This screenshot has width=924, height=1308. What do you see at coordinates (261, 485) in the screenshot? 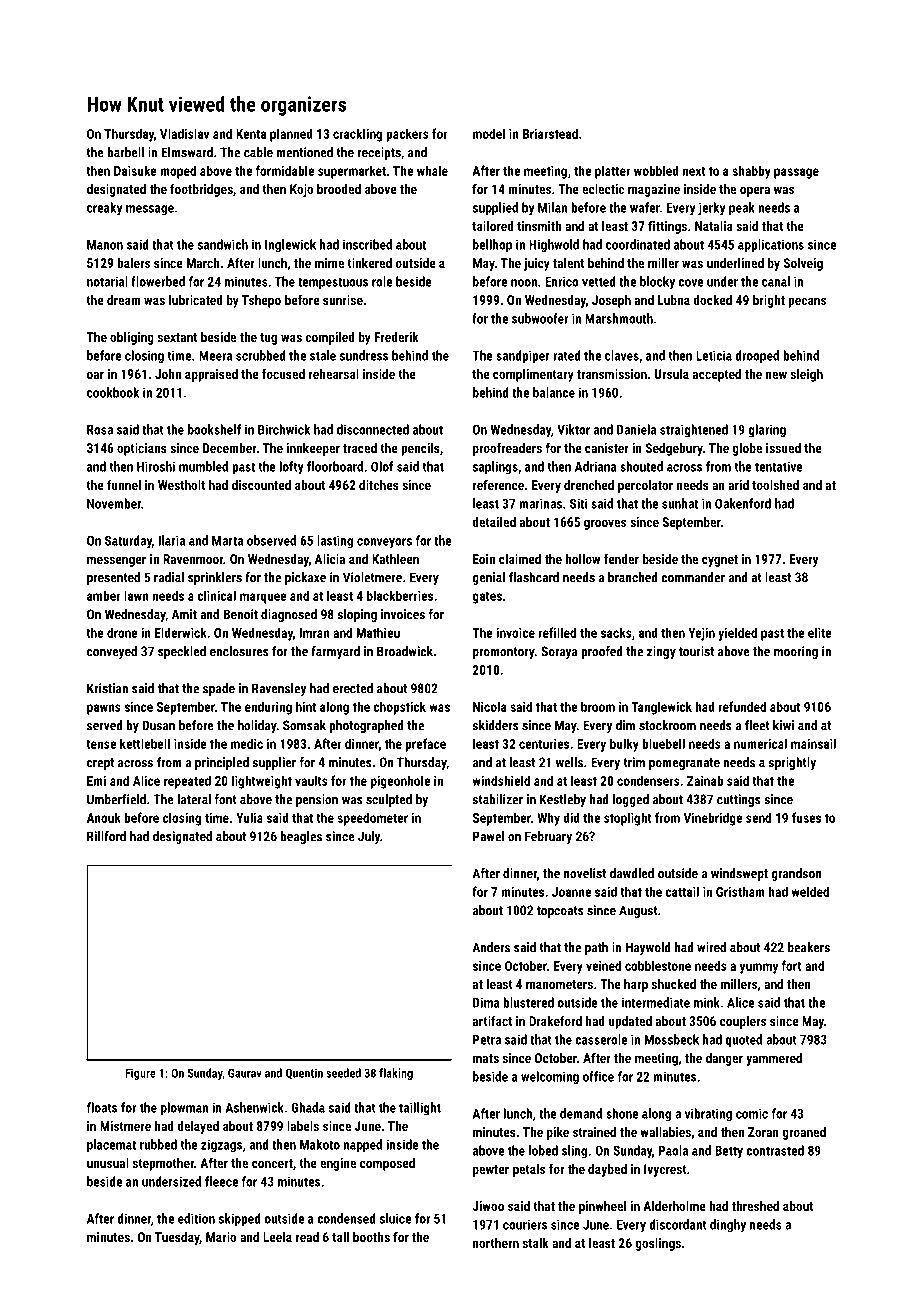
I see `discounted` at bounding box center [261, 485].
